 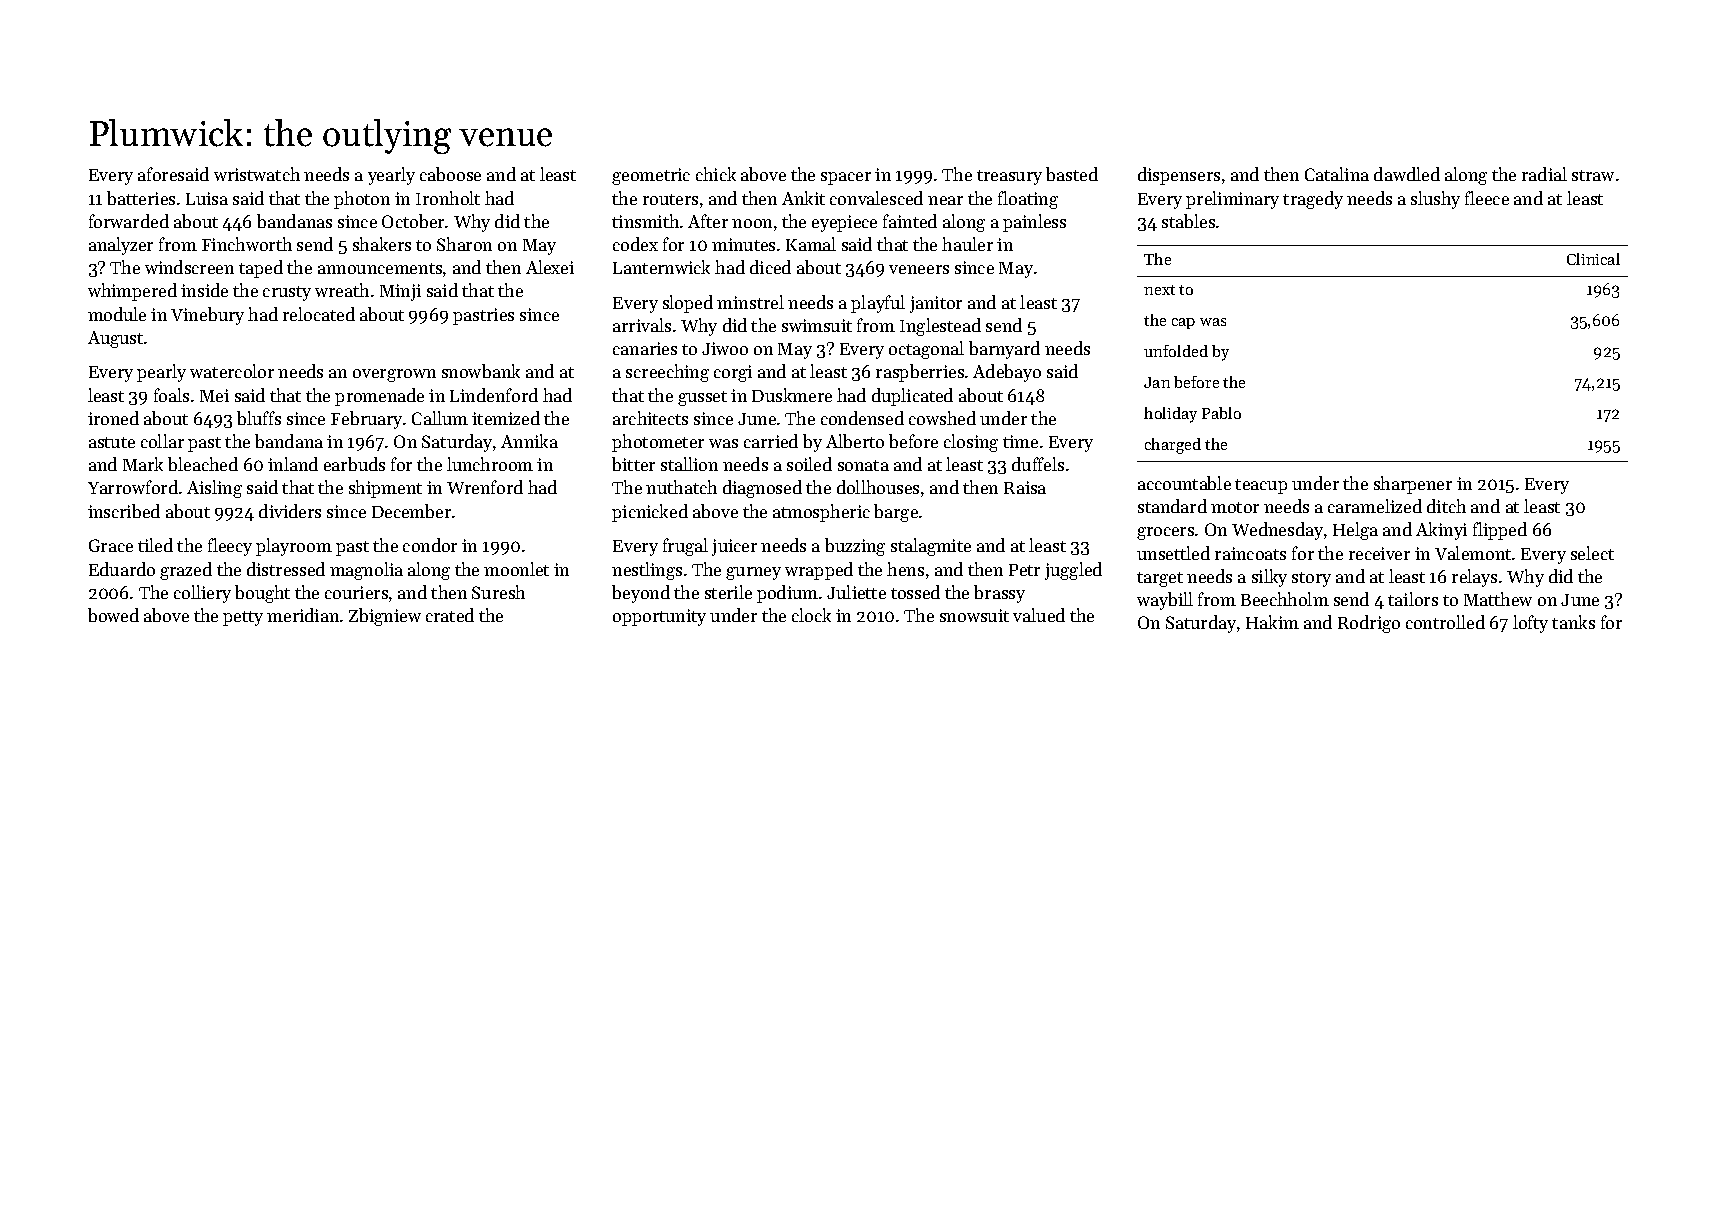 I want to click on grocers, so click(x=1165, y=533).
